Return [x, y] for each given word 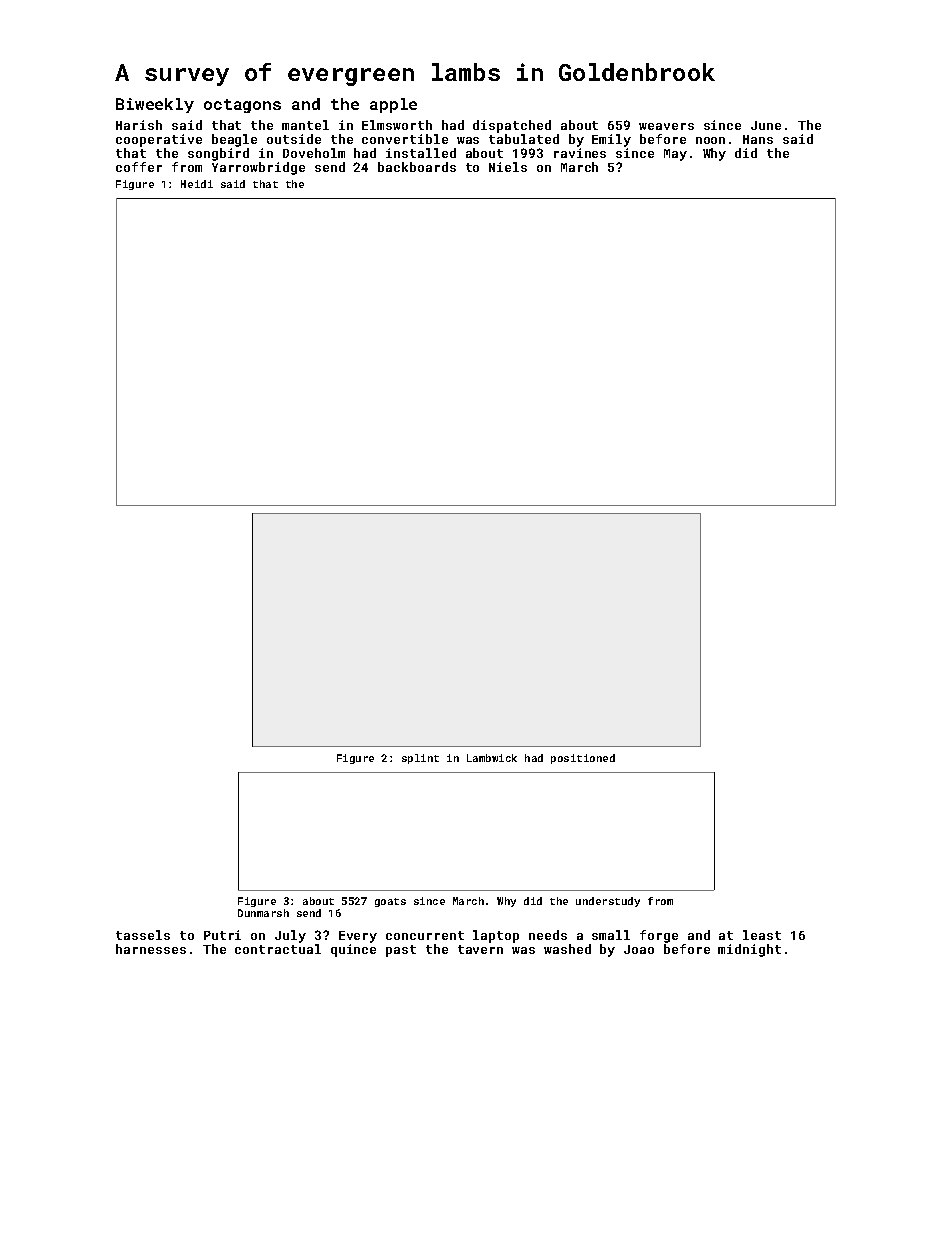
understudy [608, 902]
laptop [496, 936]
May [675, 155]
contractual [278, 949]
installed [421, 153]
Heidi [197, 184]
